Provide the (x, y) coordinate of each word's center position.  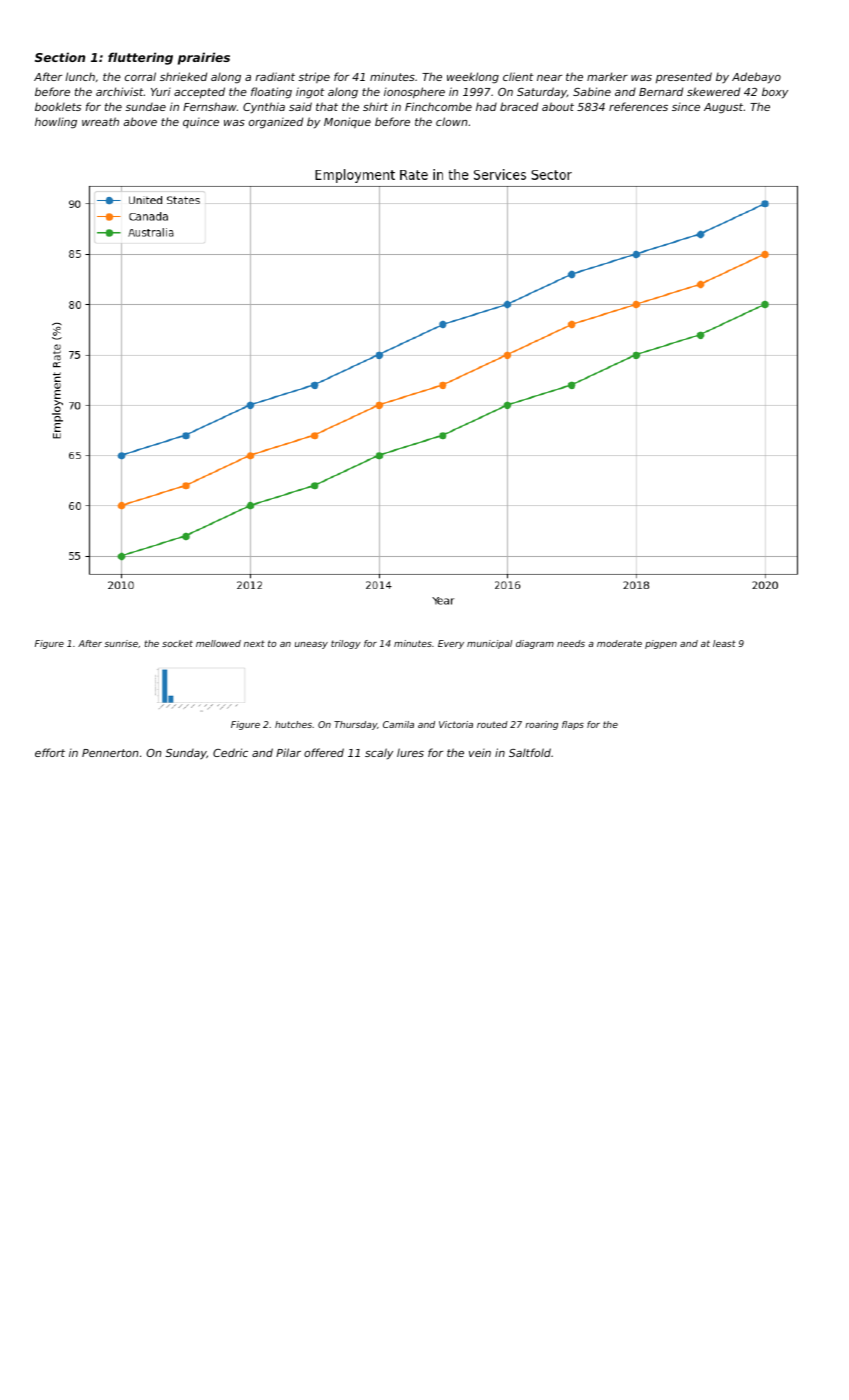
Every (451, 644)
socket (177, 643)
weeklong (473, 77)
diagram (535, 644)
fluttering (140, 58)
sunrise (121, 643)
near (549, 78)
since (686, 107)
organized (276, 123)
